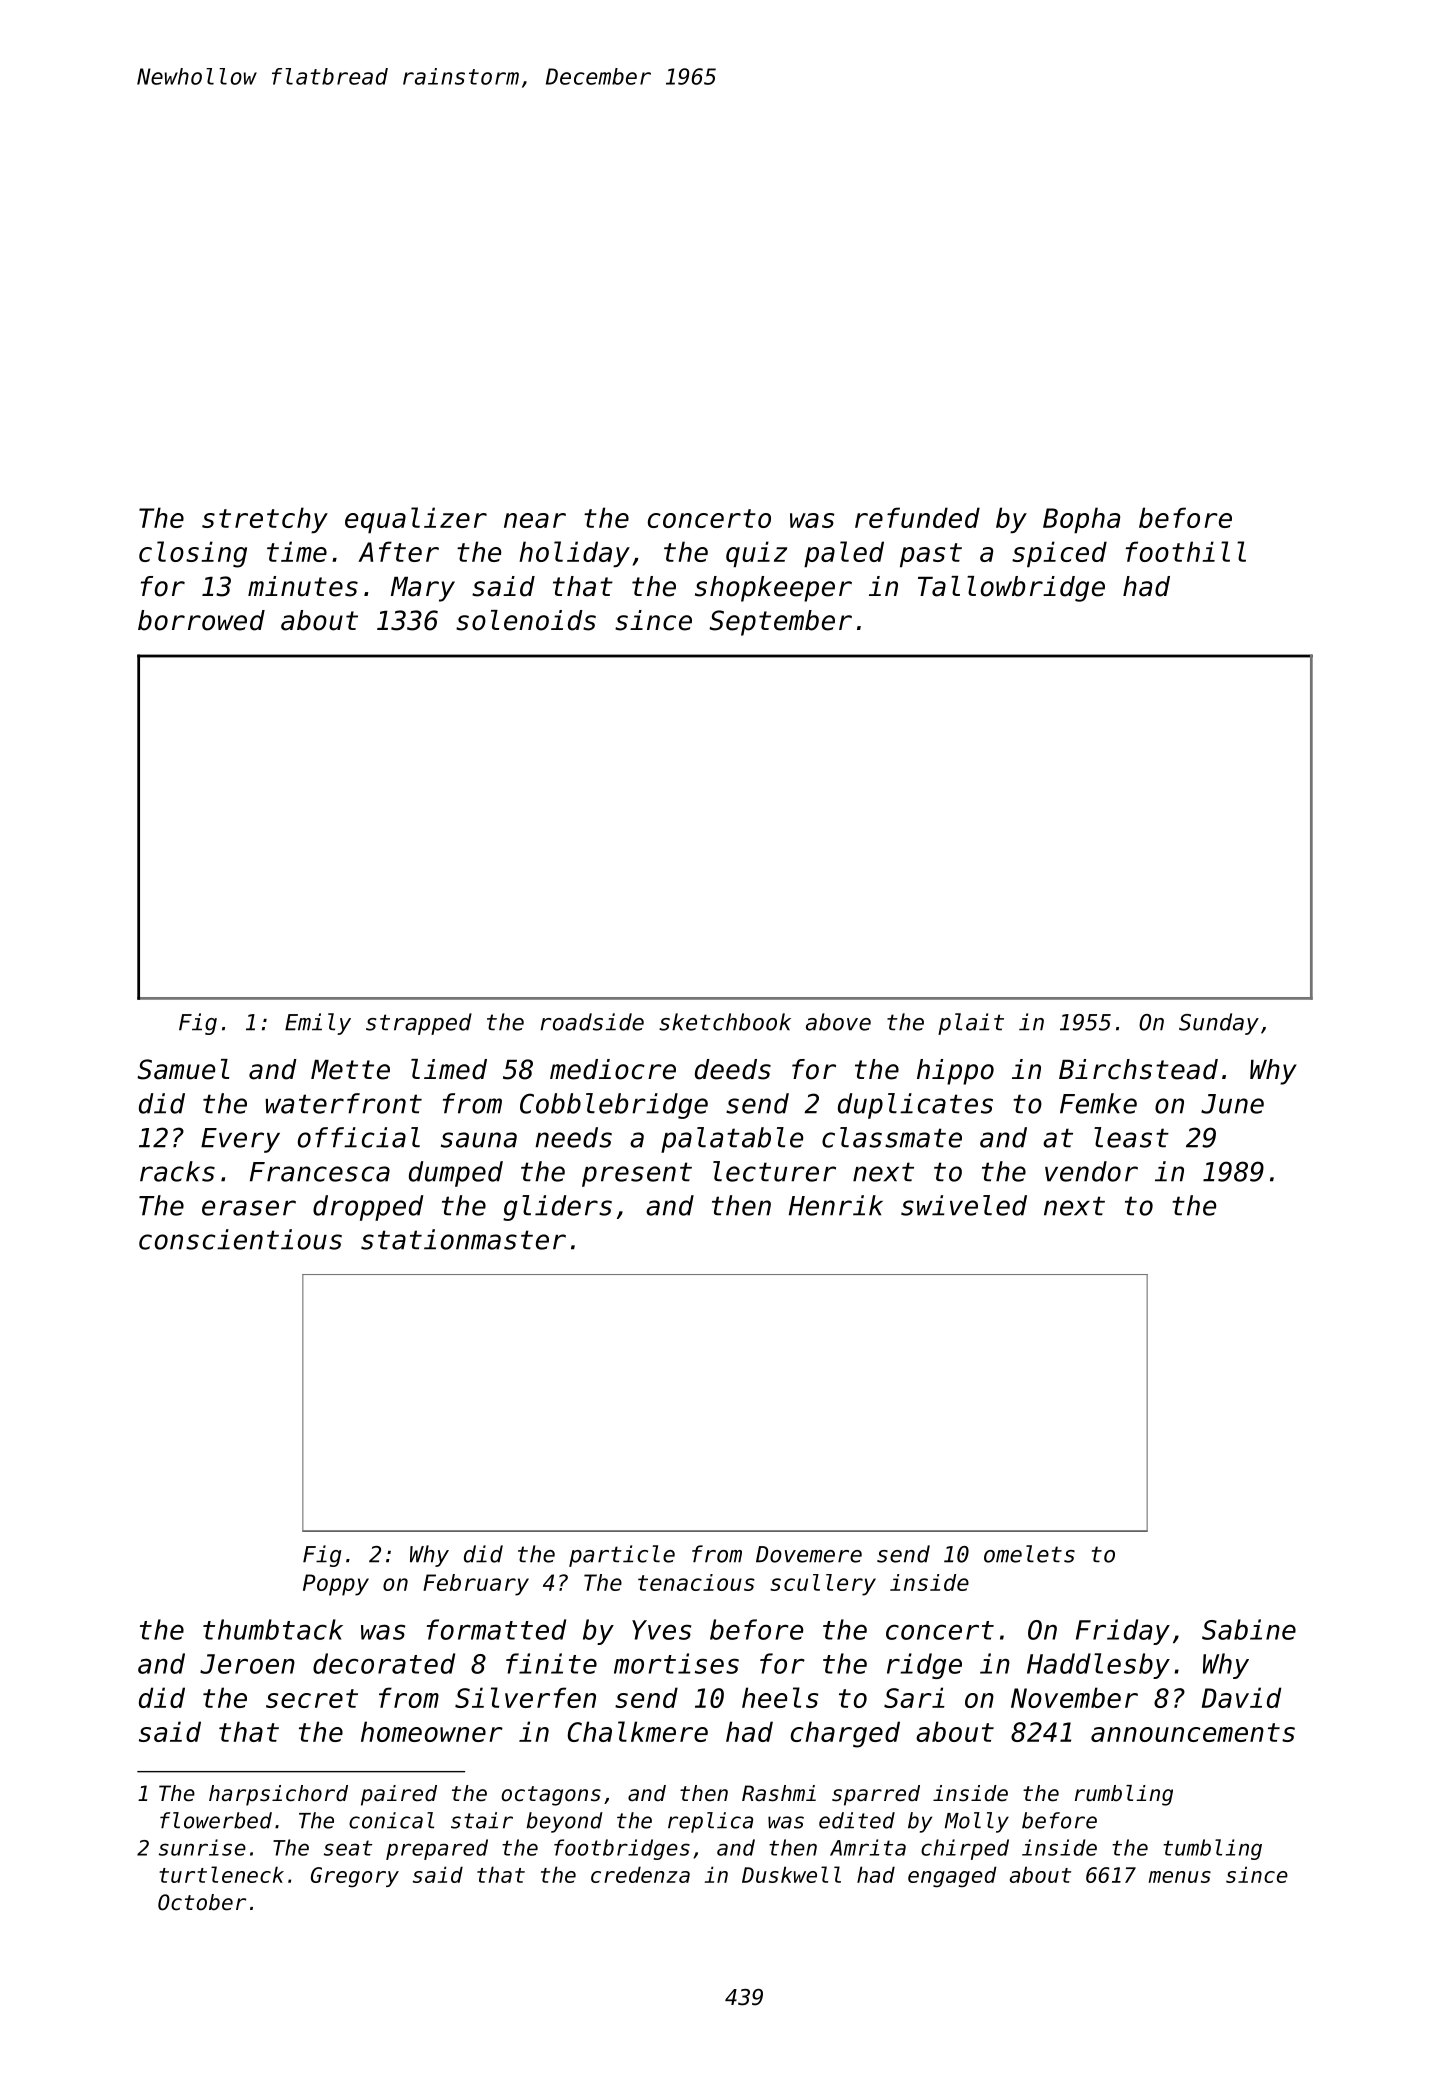 This image has height=2100, width=1450. Describe the element at coordinates (1219, 1024) in the image. I see `Sunday` at that location.
